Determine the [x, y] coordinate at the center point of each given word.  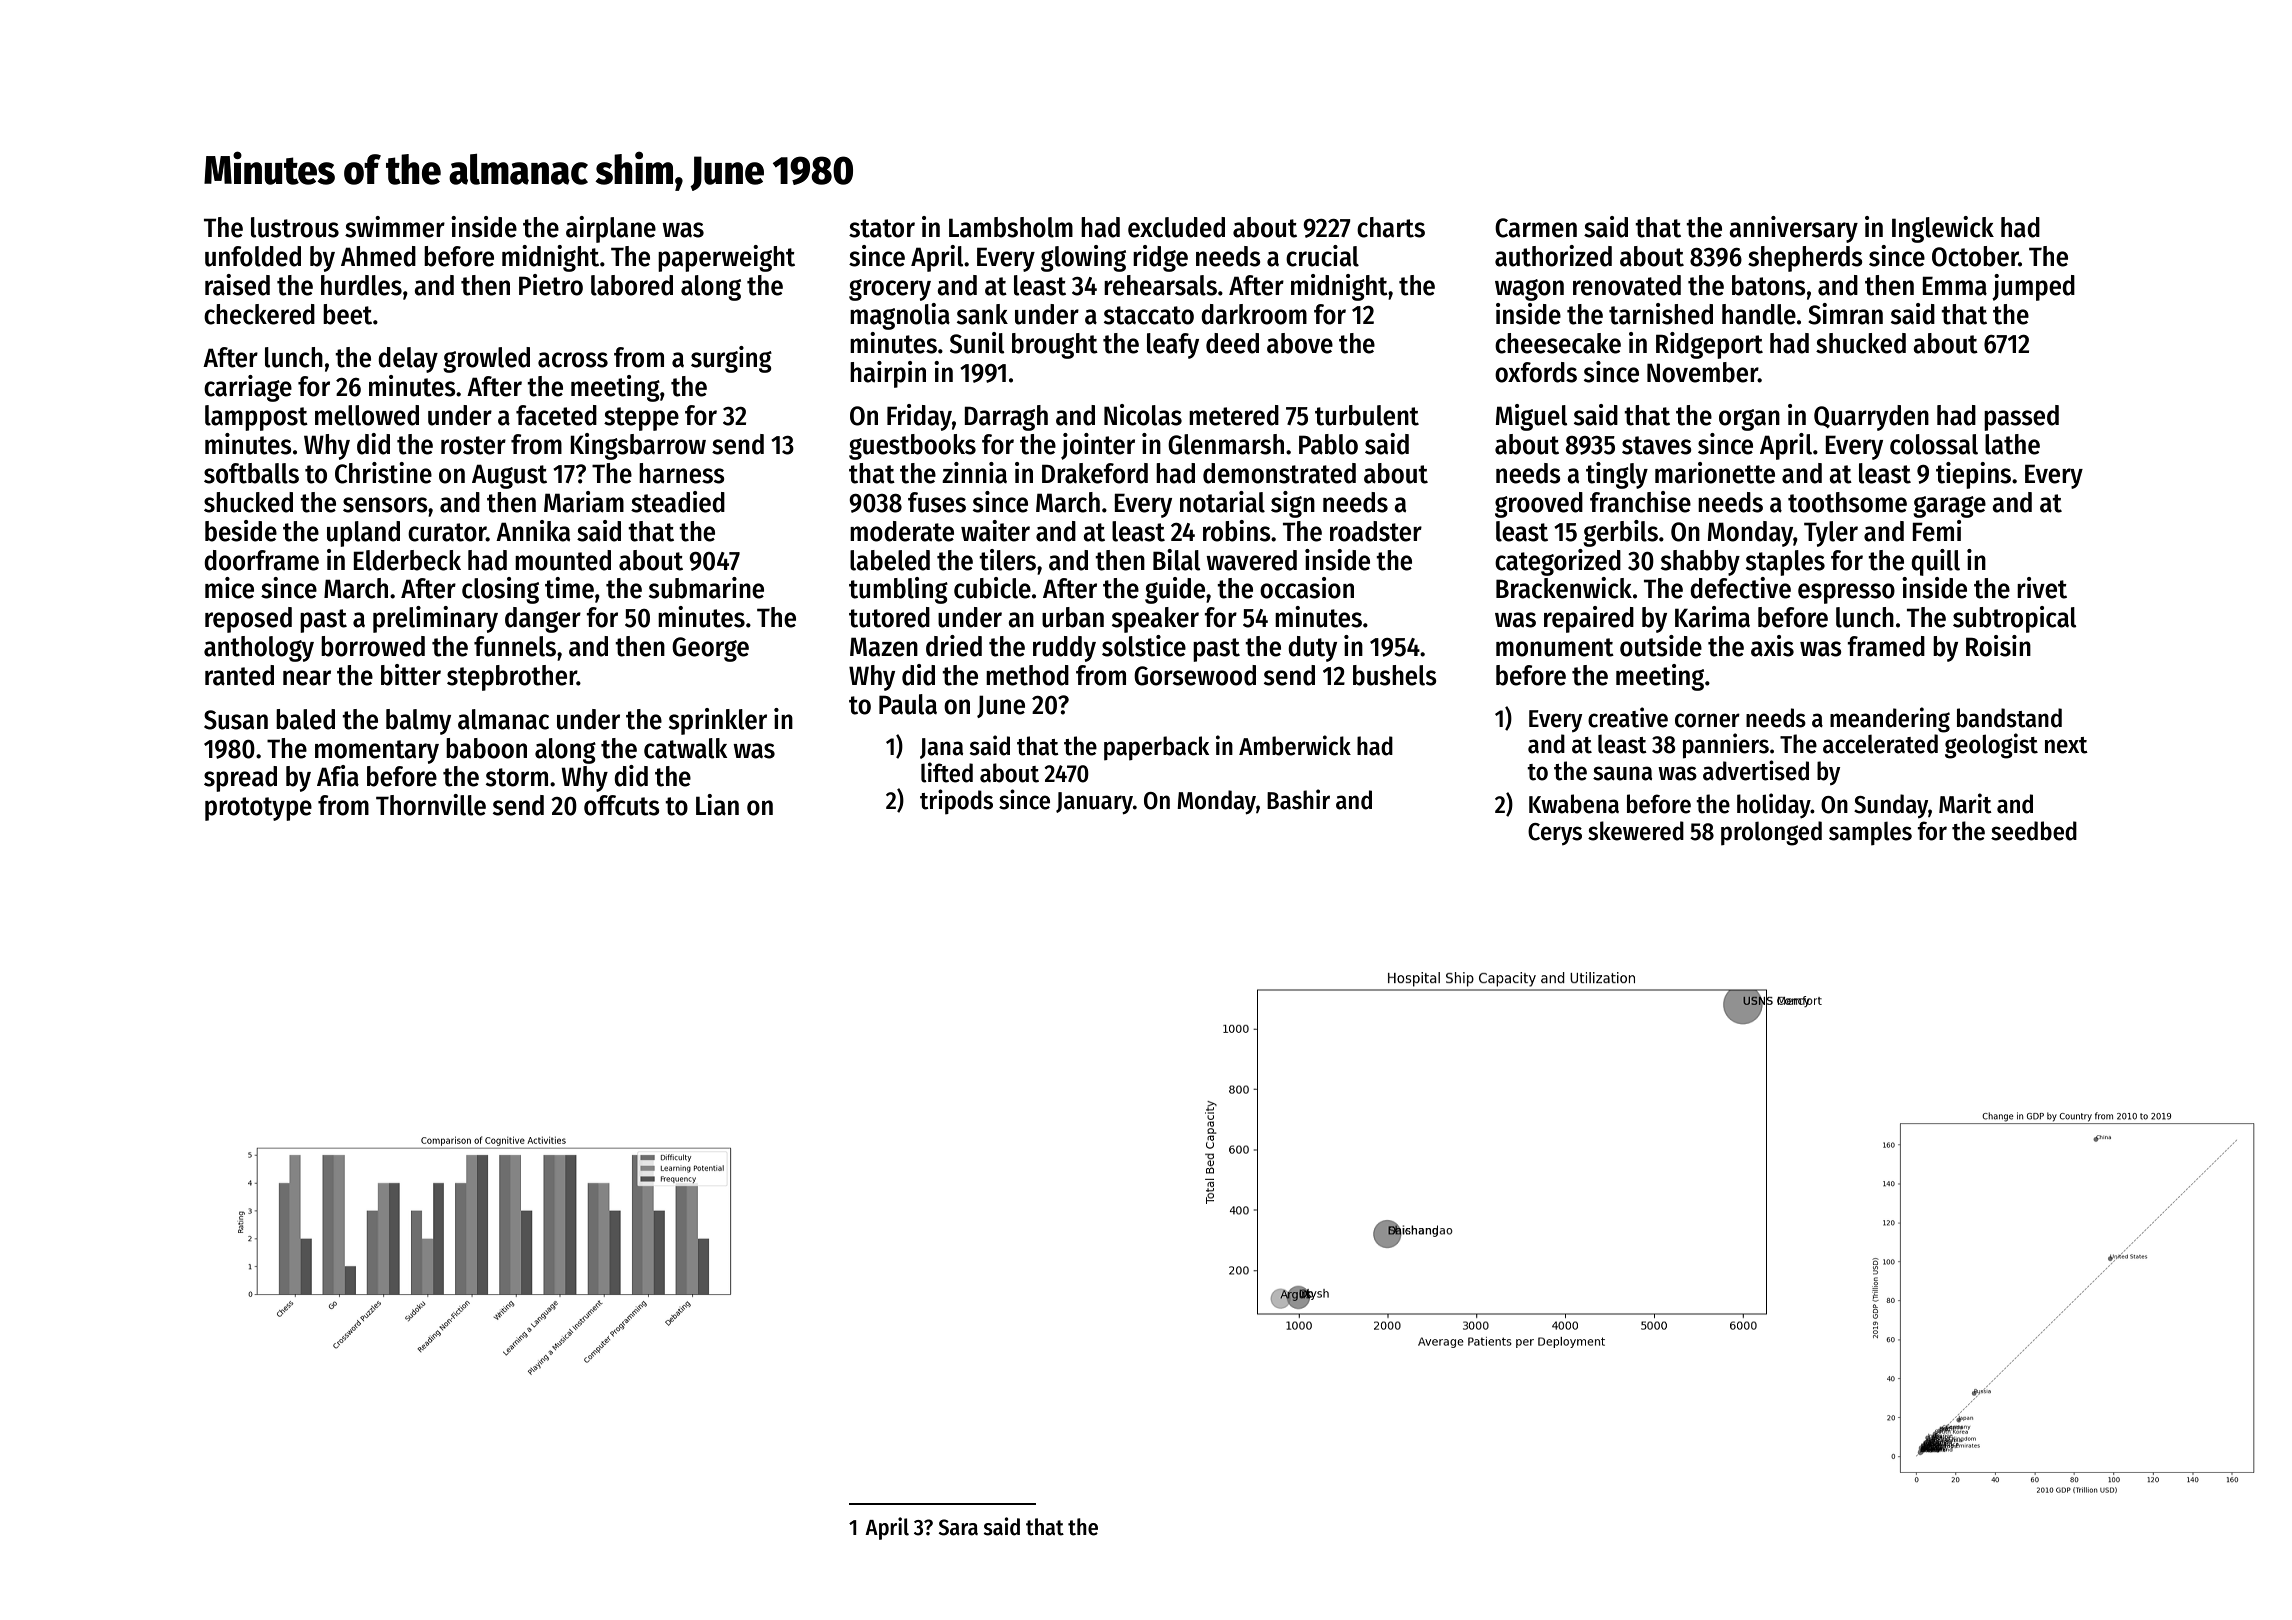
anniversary [1793, 229]
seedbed [2034, 831]
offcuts [622, 805]
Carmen [1536, 228]
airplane [611, 229]
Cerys [1555, 834]
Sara [958, 1527]
